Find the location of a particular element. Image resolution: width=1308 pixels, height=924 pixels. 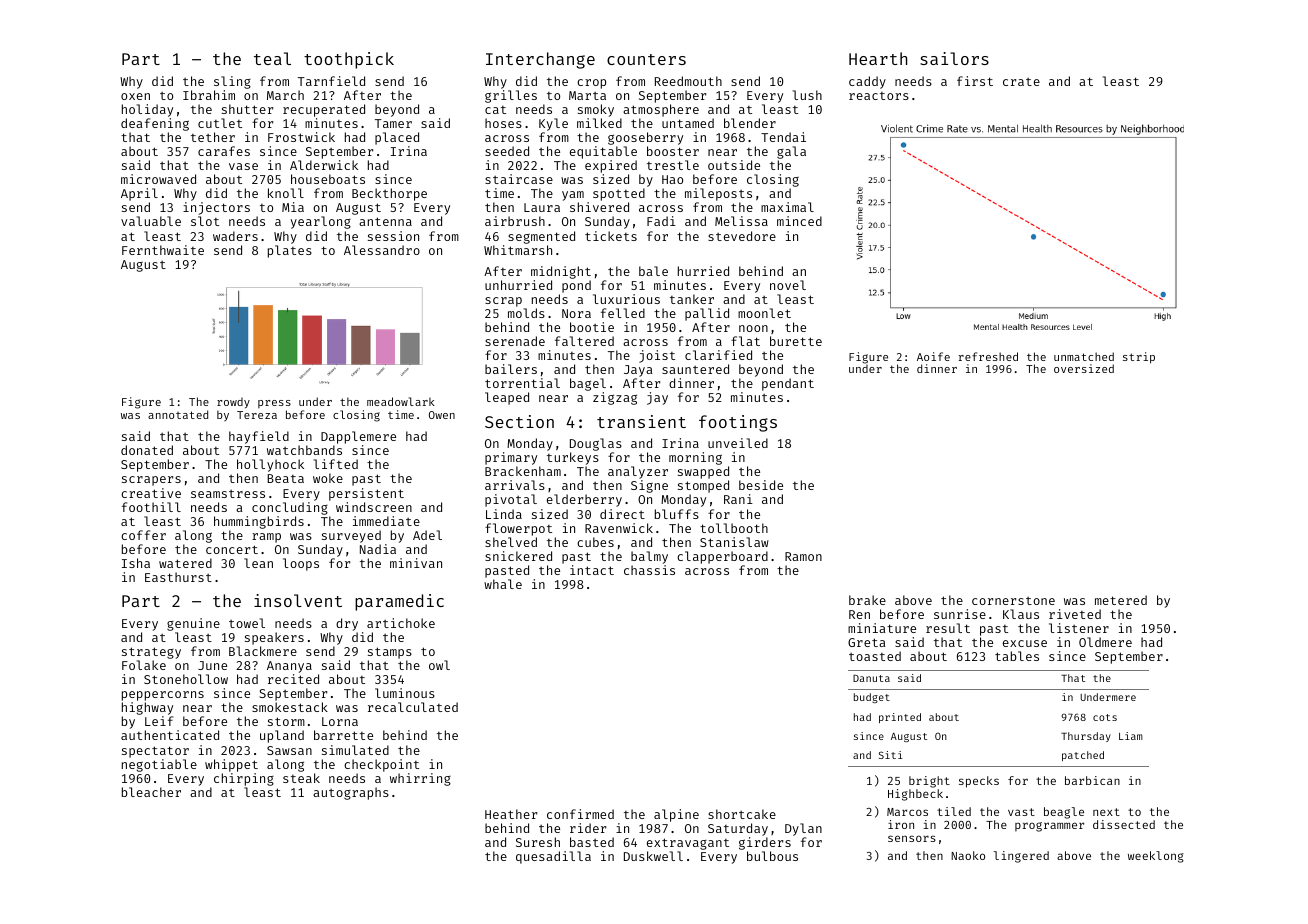

Marta is located at coordinates (587, 95).
